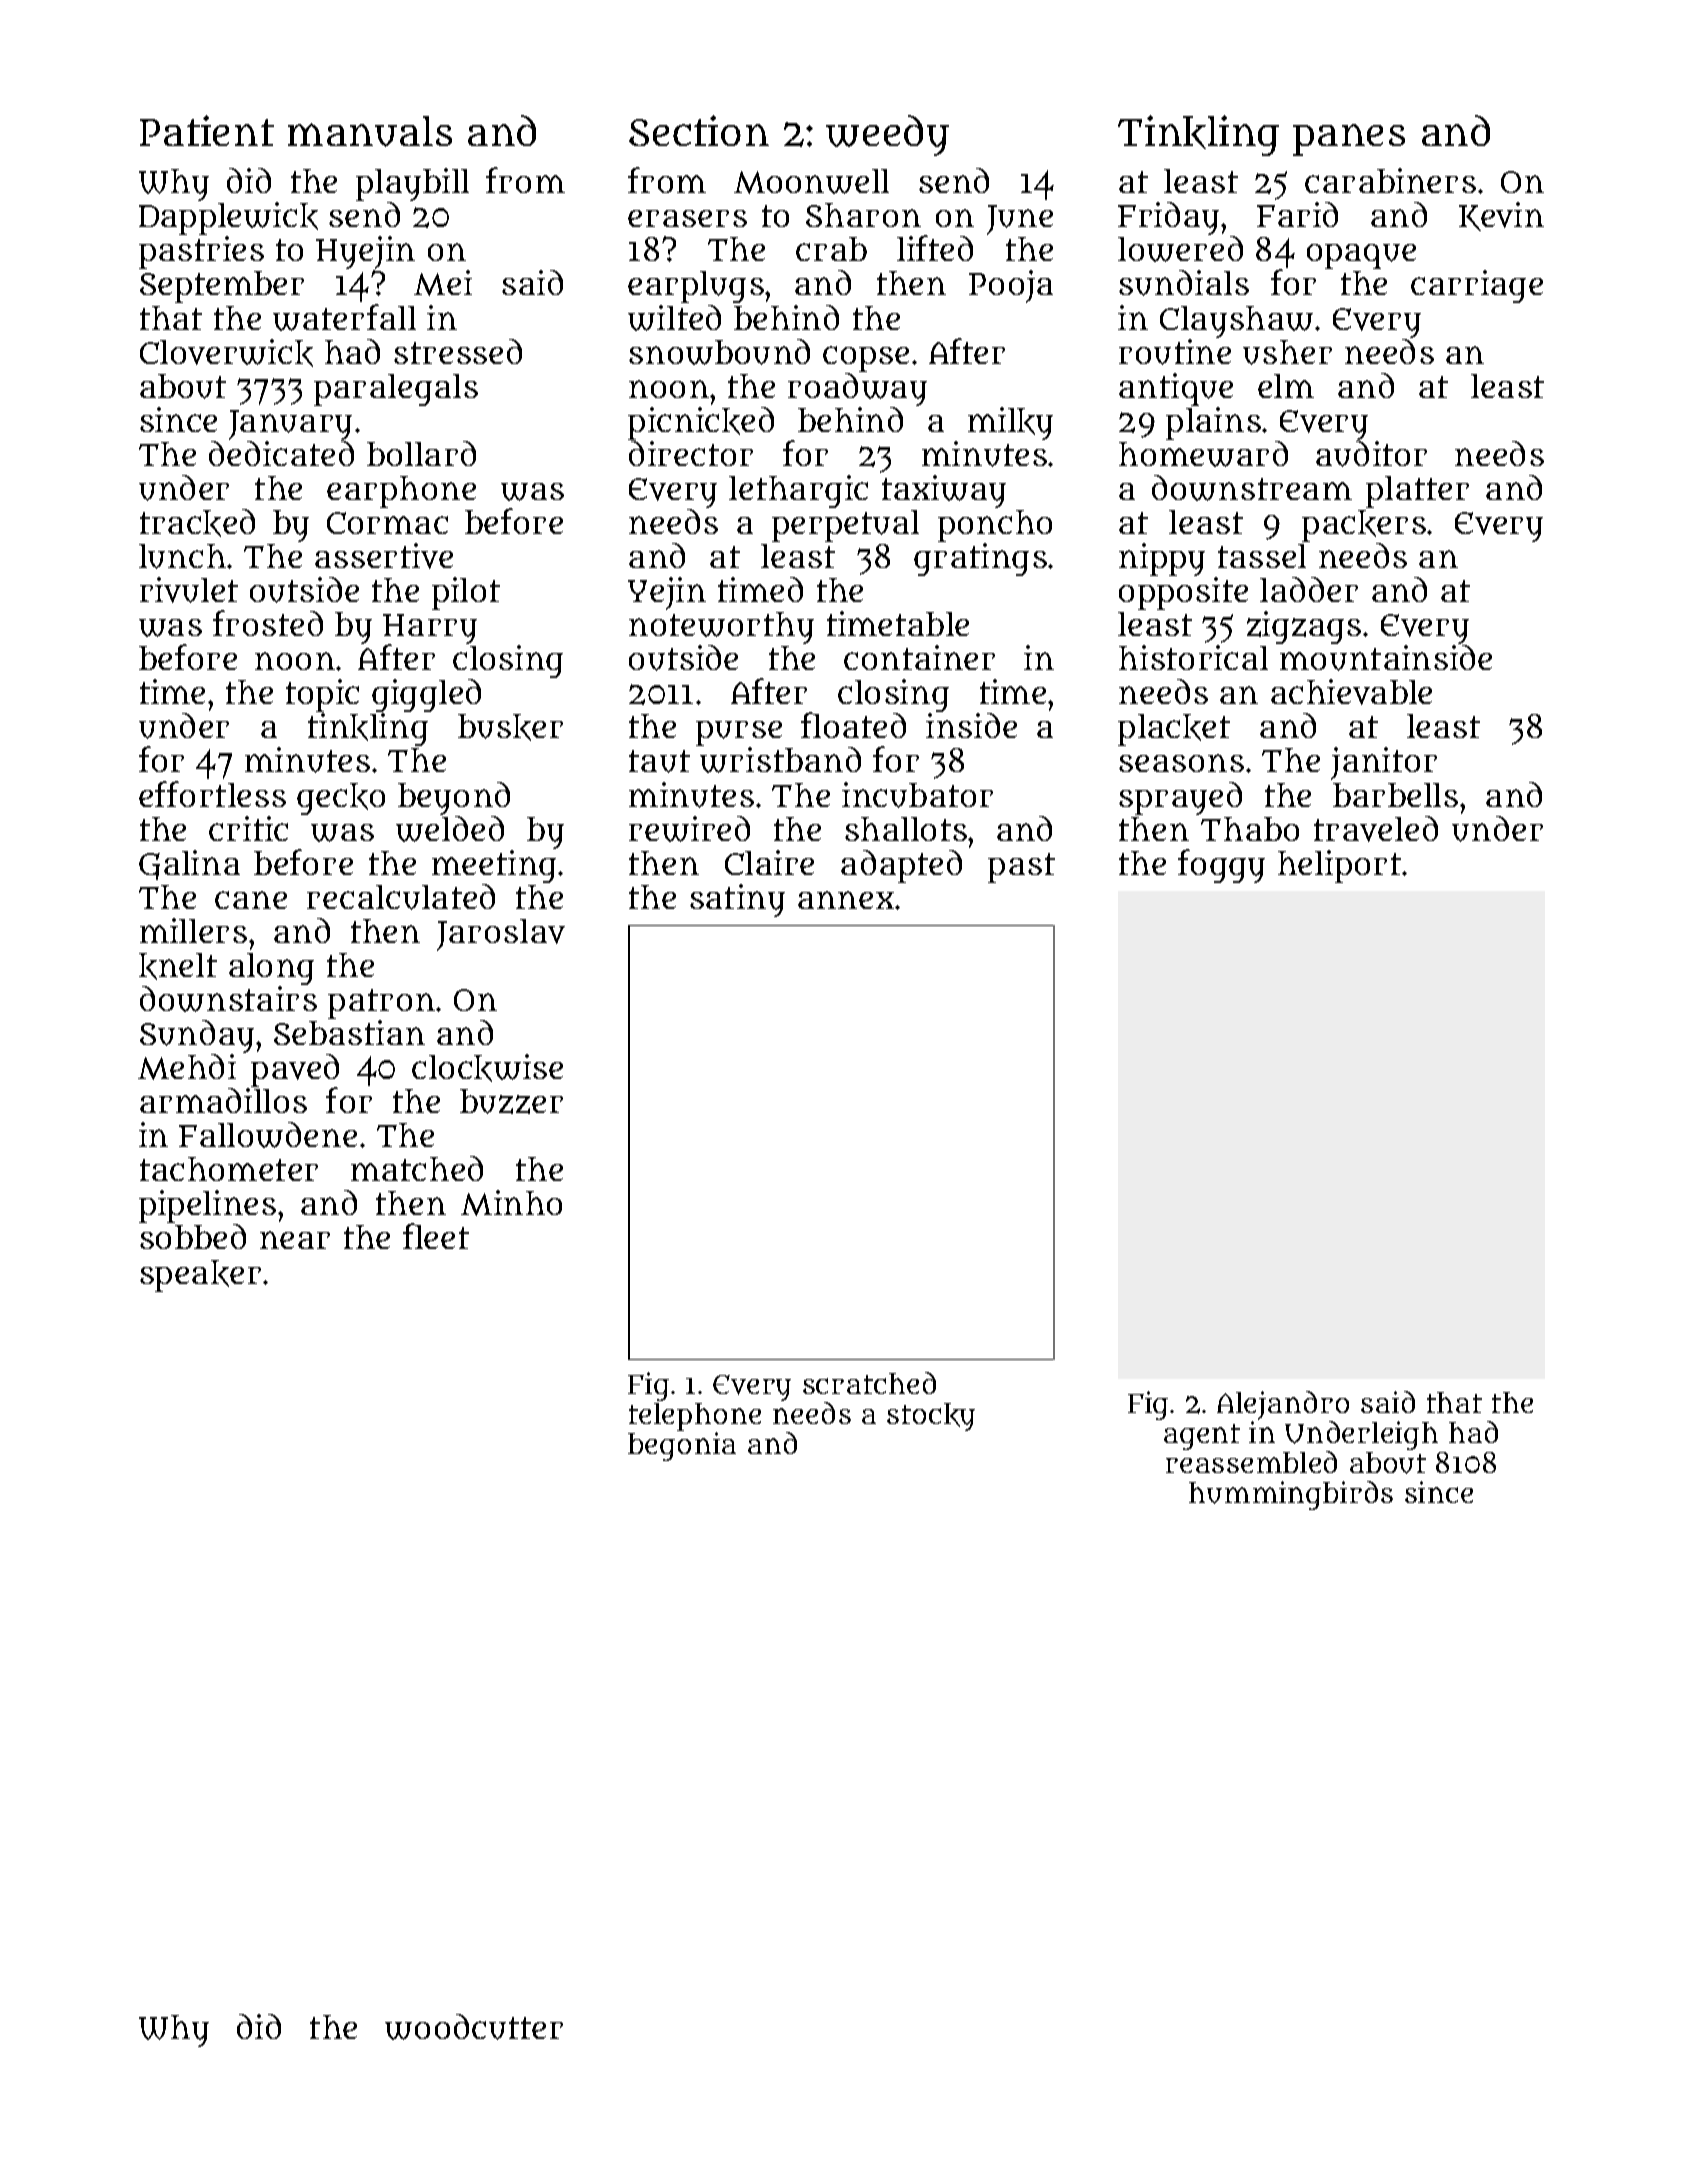 The height and width of the page is (2178, 1683). Describe the element at coordinates (1371, 454) in the page. I see `auditor` at that location.
